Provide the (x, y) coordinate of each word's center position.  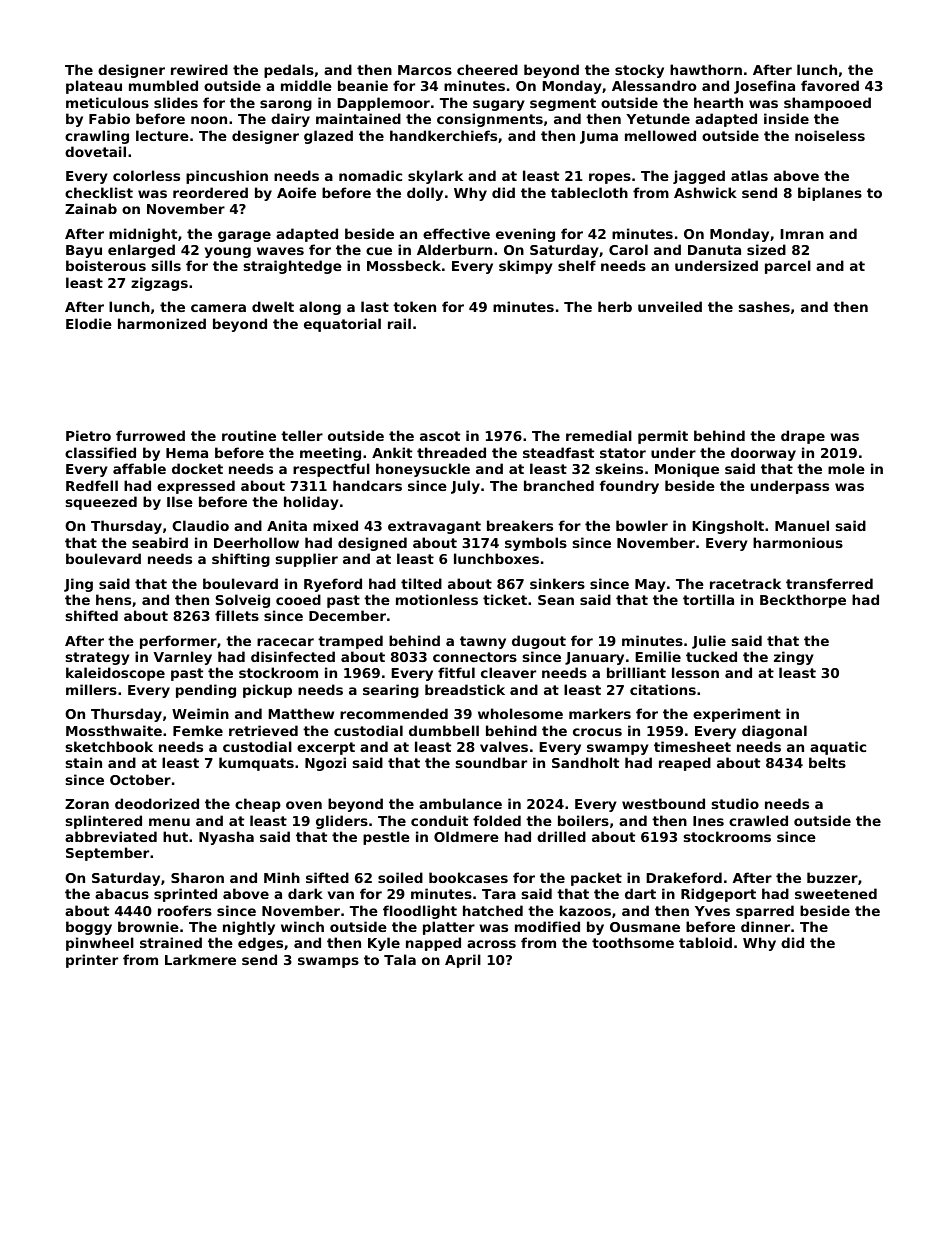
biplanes (830, 194)
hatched (493, 910)
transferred (829, 583)
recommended (394, 713)
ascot (440, 436)
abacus (122, 893)
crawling (97, 137)
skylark (435, 177)
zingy (794, 658)
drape (803, 437)
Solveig (243, 601)
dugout (539, 642)
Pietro (88, 435)
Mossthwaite (114, 730)
